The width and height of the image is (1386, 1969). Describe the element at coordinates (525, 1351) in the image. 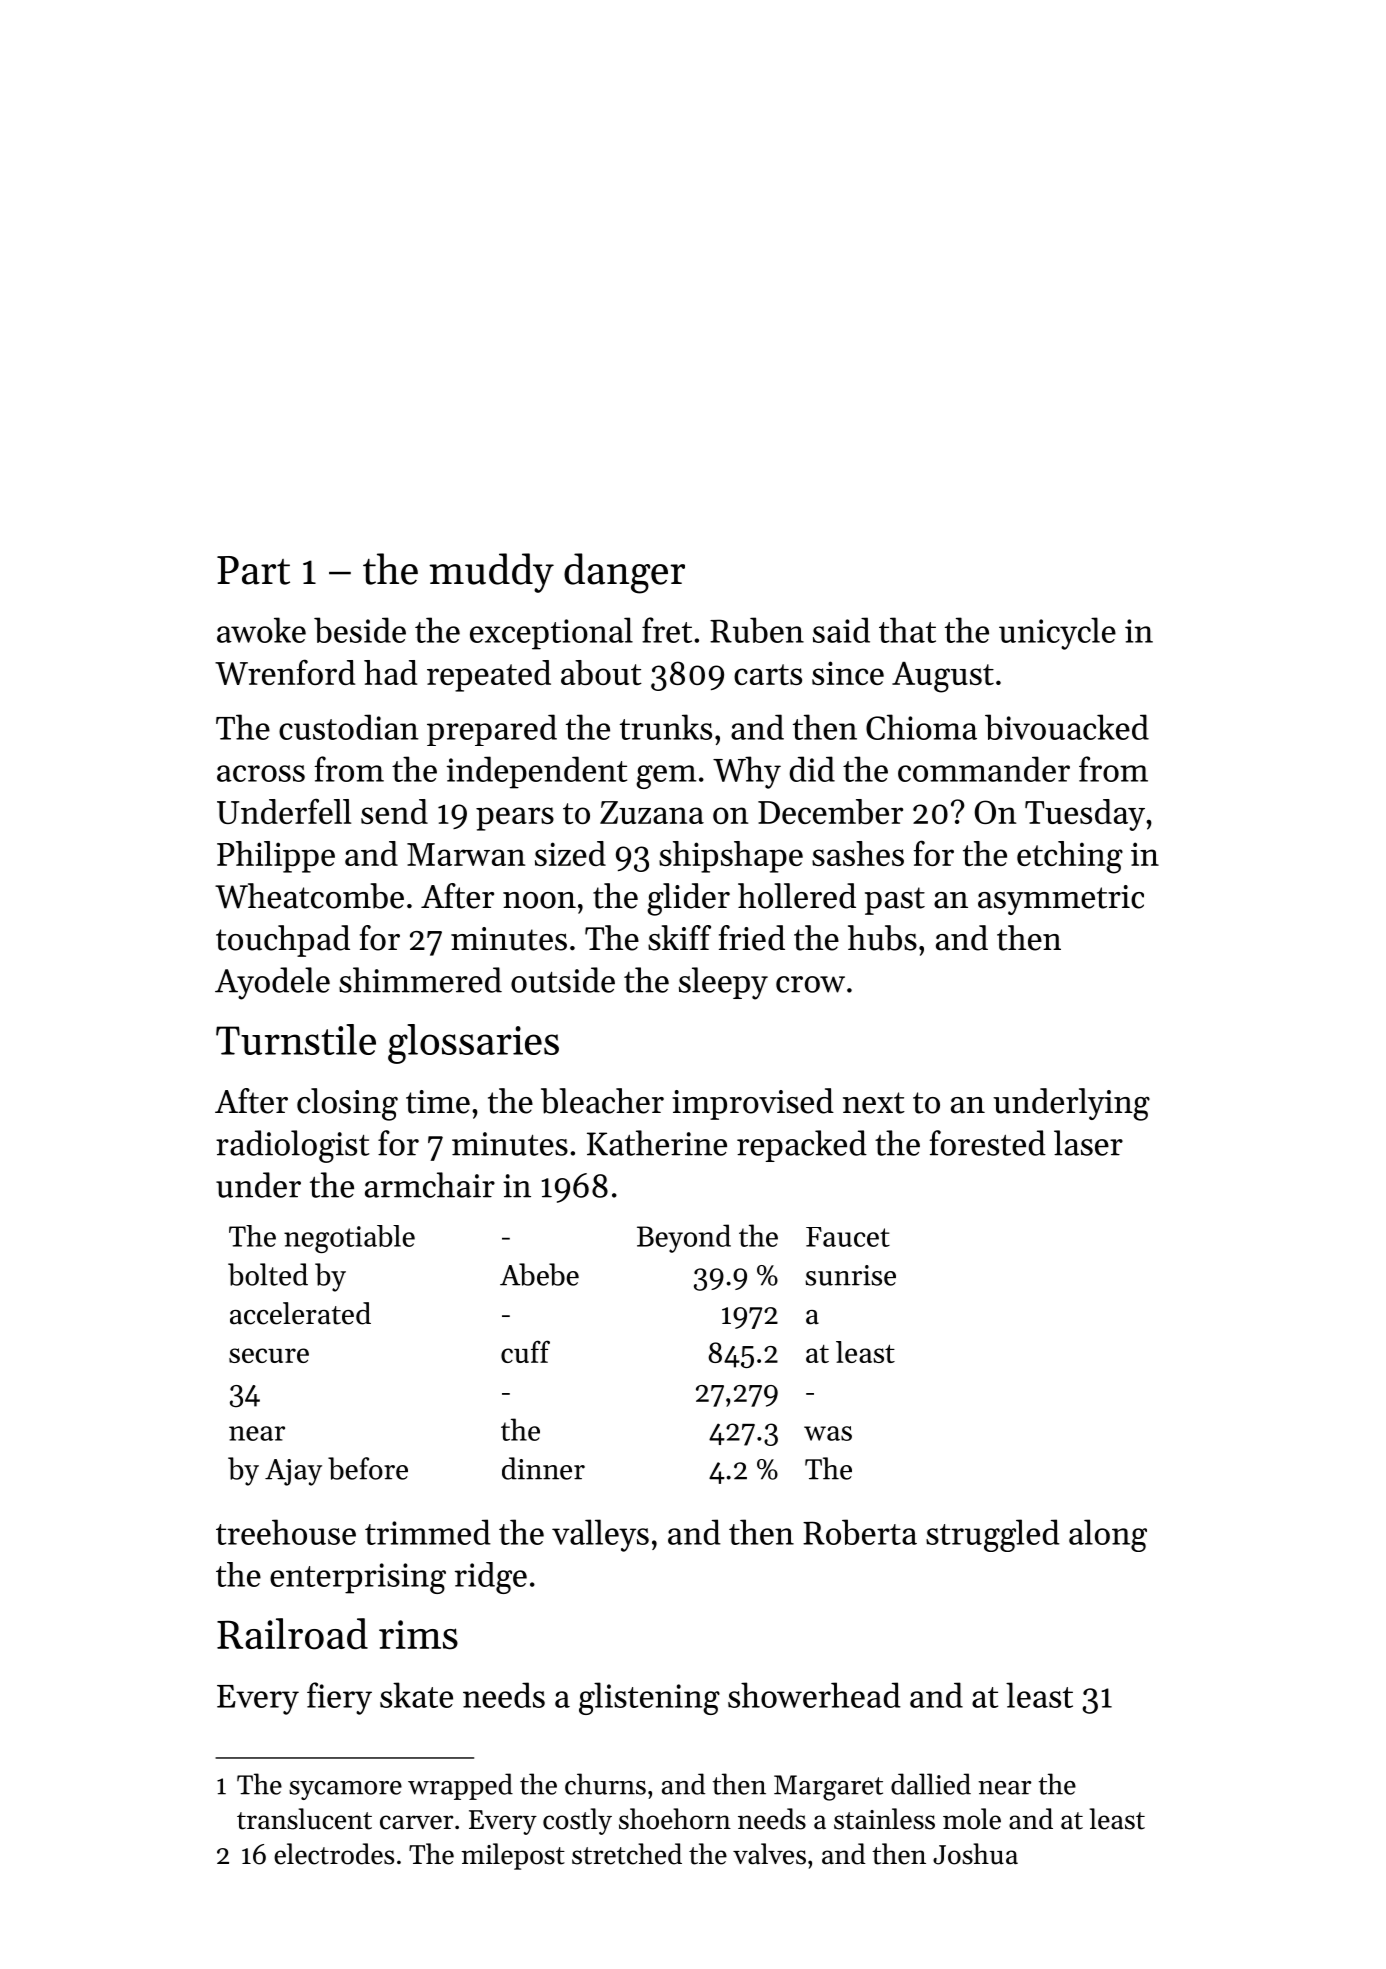

I see `cuff` at that location.
